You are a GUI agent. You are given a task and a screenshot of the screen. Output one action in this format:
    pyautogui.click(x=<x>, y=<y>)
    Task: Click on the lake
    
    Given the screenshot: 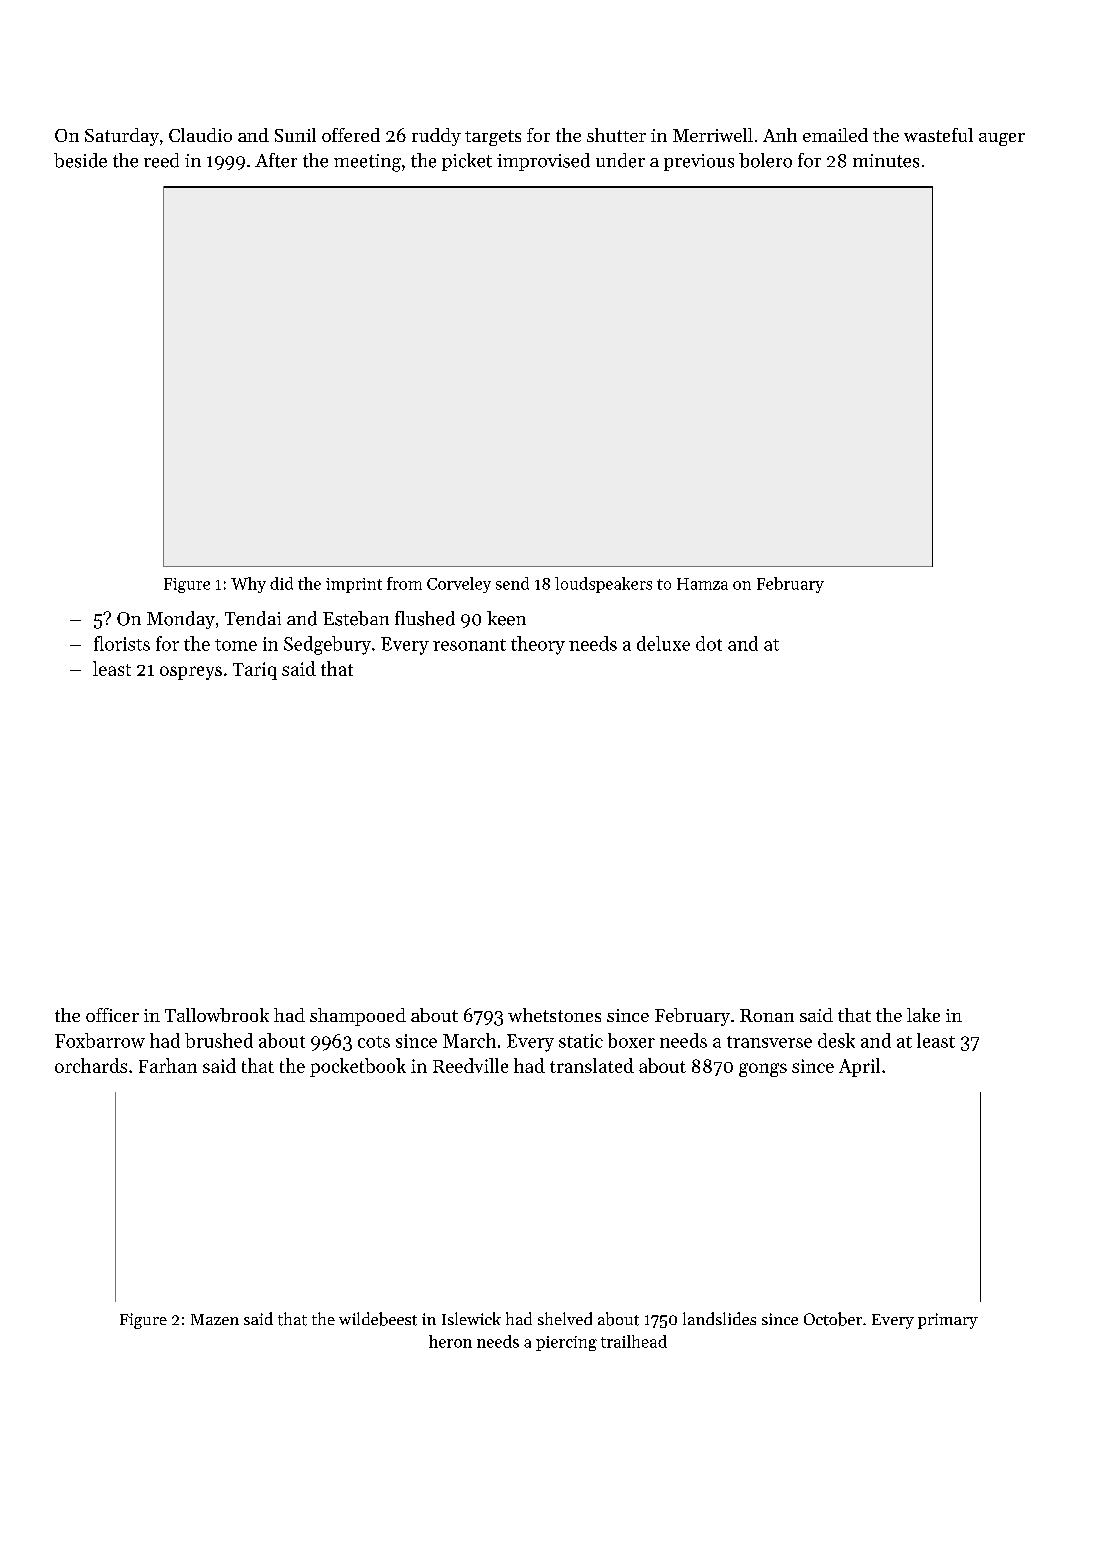 What is the action you would take?
    pyautogui.click(x=923, y=1015)
